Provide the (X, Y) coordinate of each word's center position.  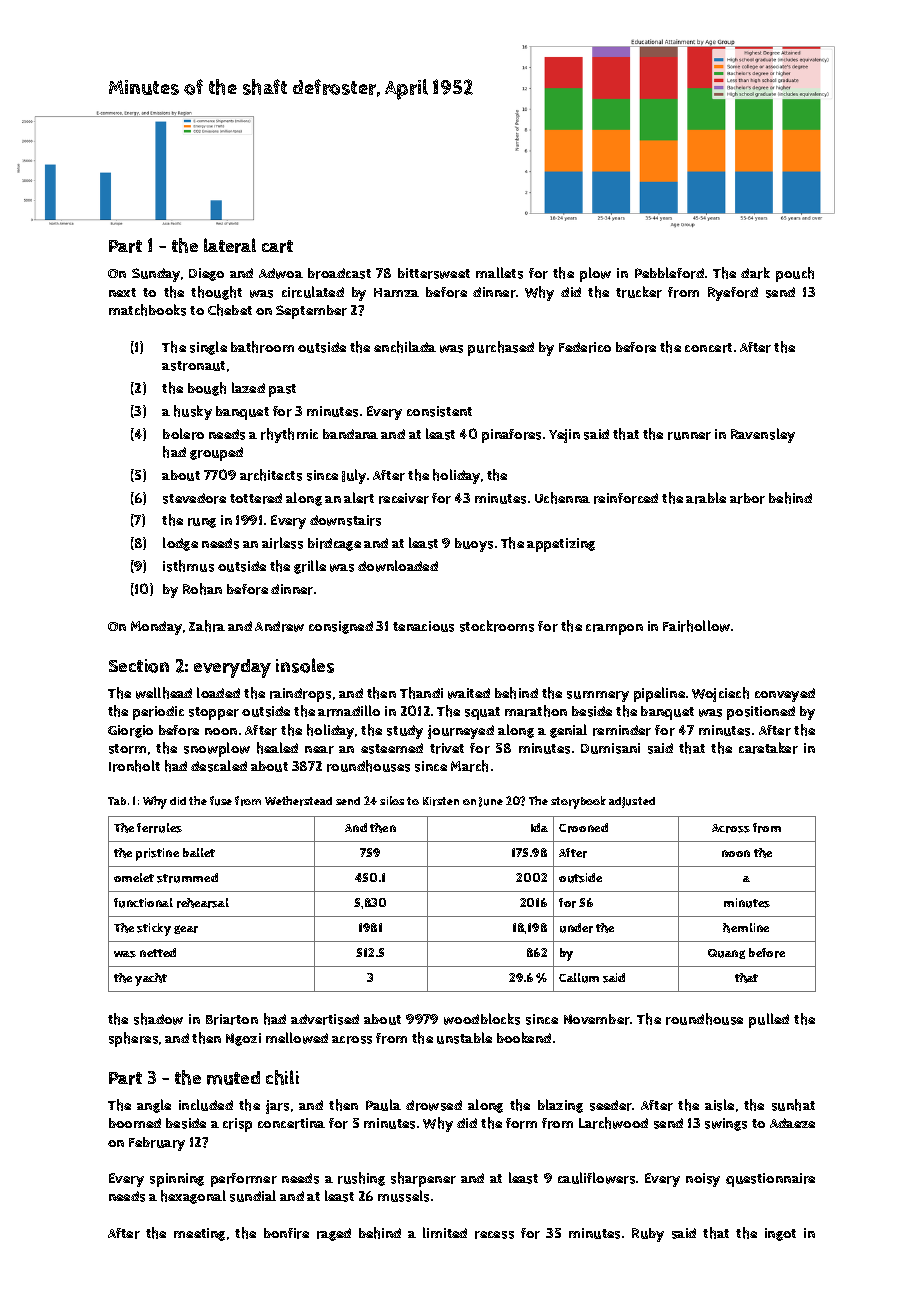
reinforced (626, 498)
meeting (199, 1234)
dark (755, 273)
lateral (230, 245)
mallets (499, 273)
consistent (439, 411)
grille (310, 567)
